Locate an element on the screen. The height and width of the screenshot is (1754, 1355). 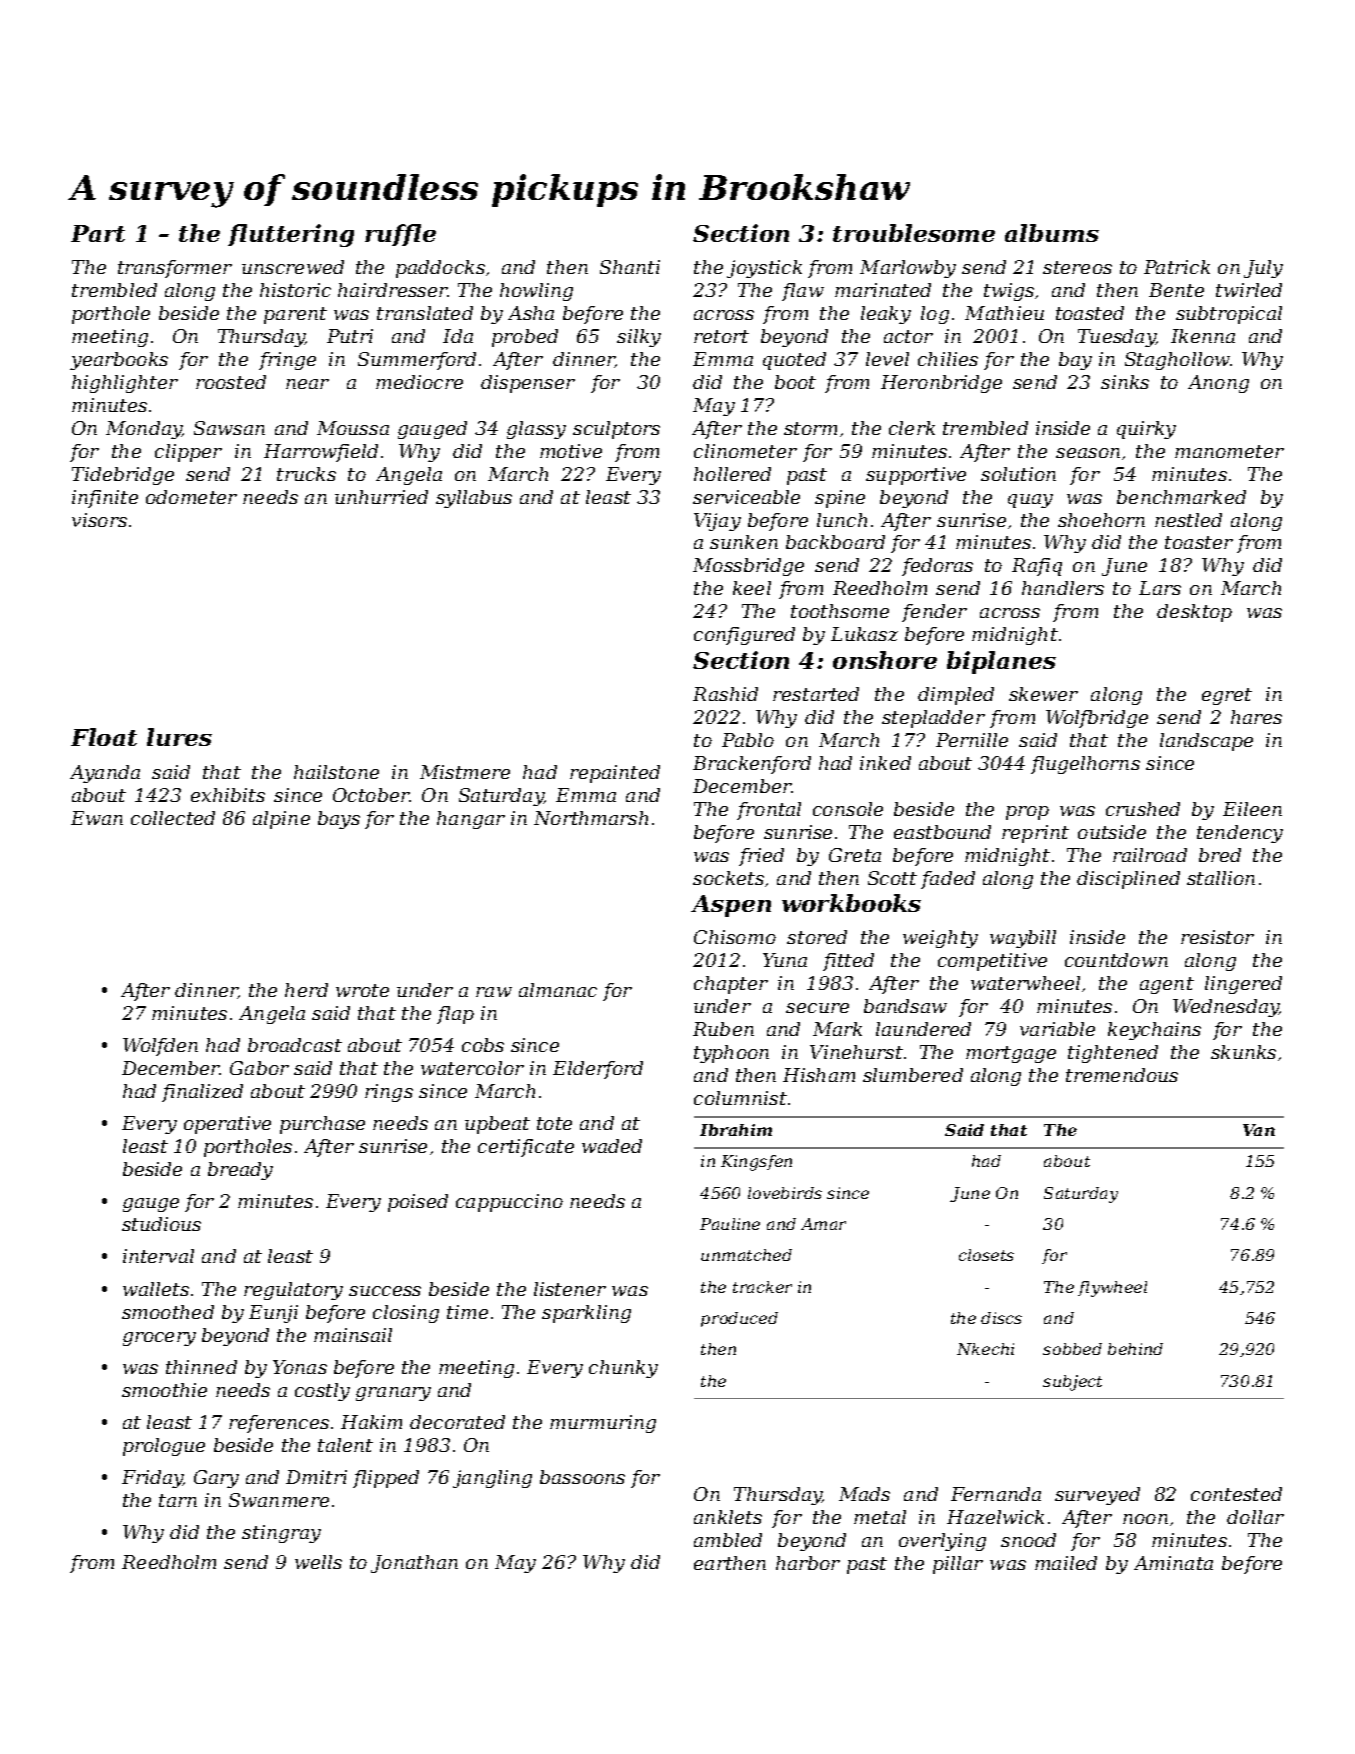
Yuna is located at coordinates (785, 960).
